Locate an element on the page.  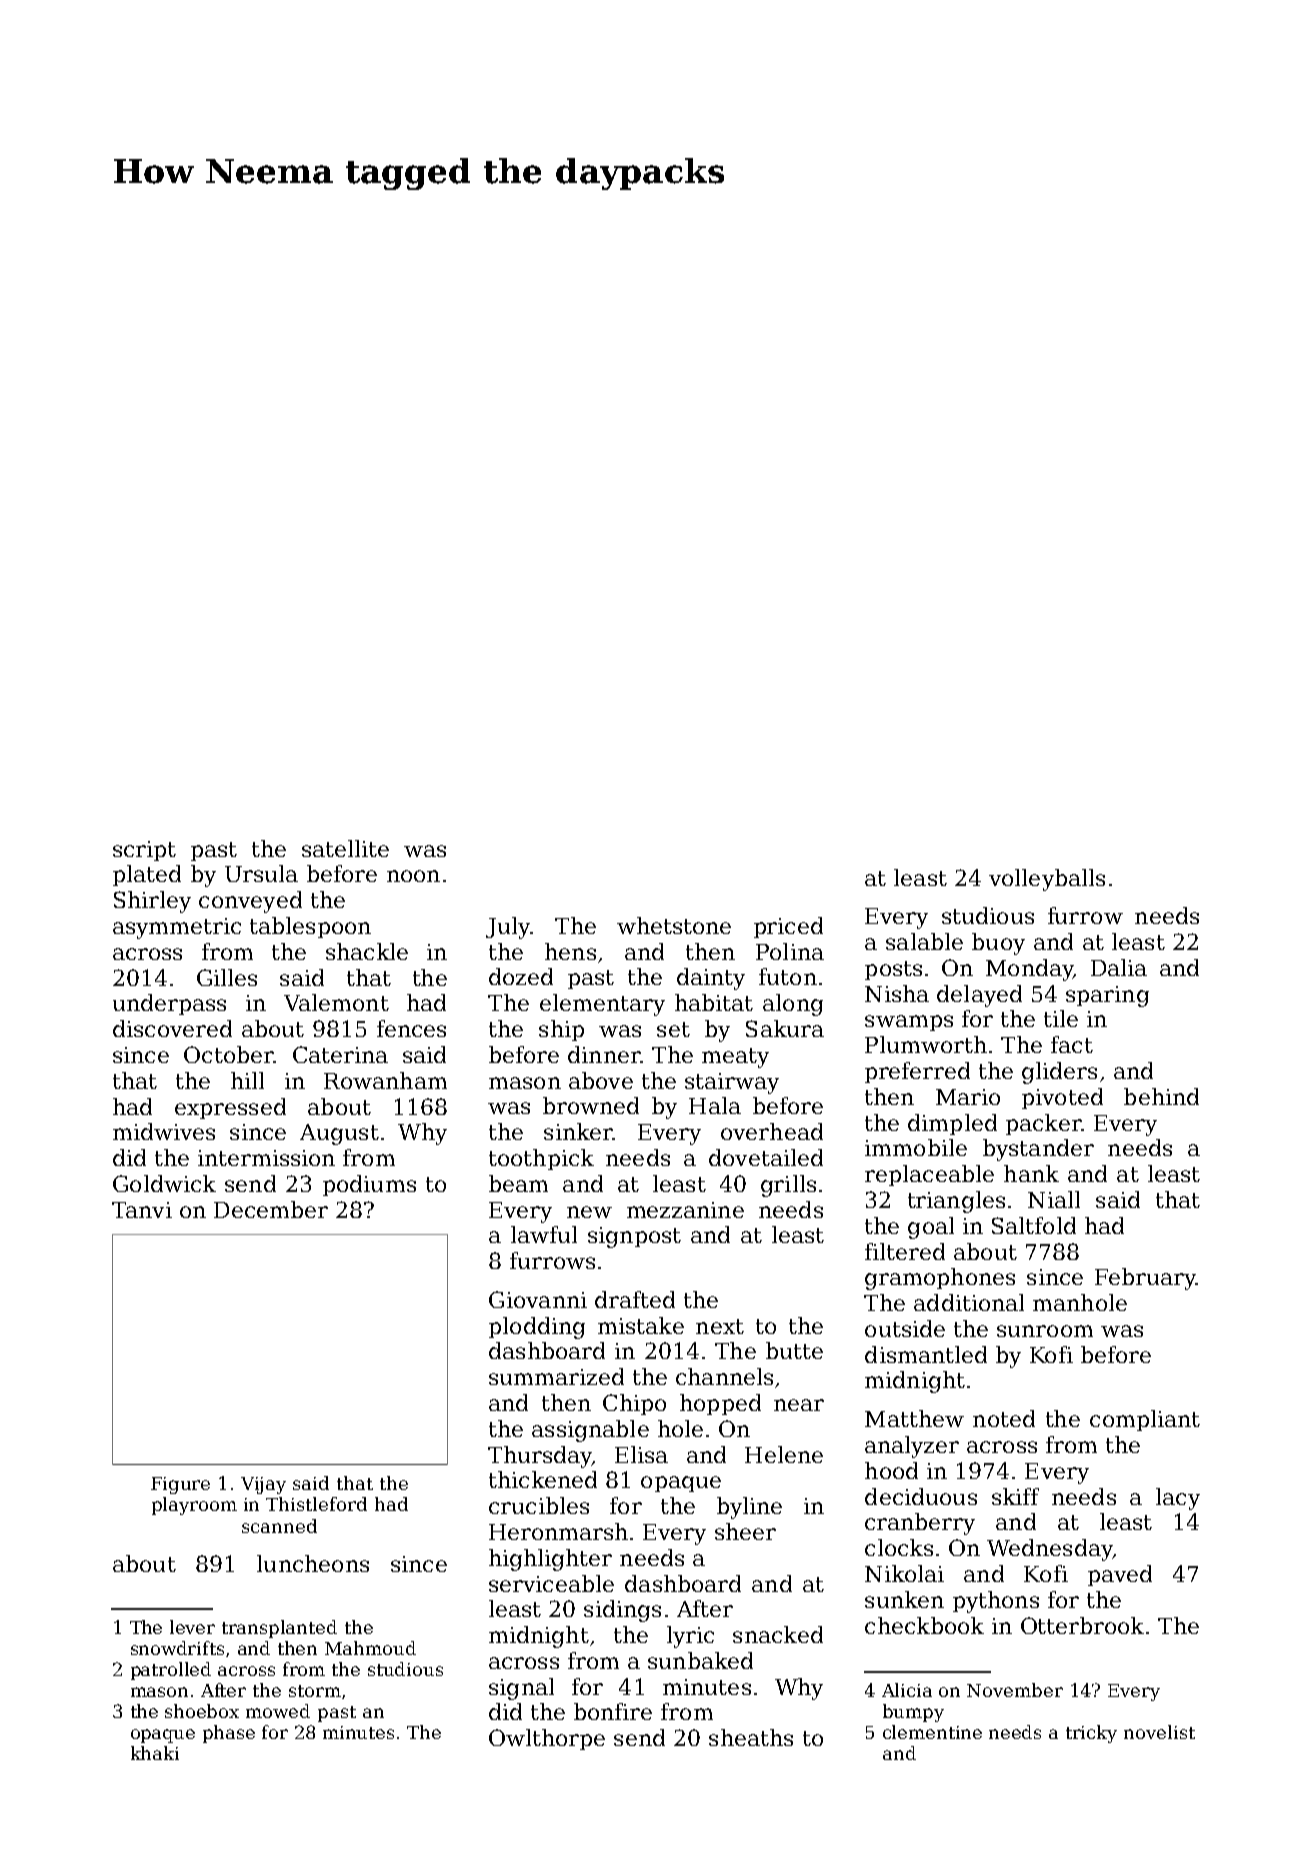
khaki is located at coordinates (155, 1753).
